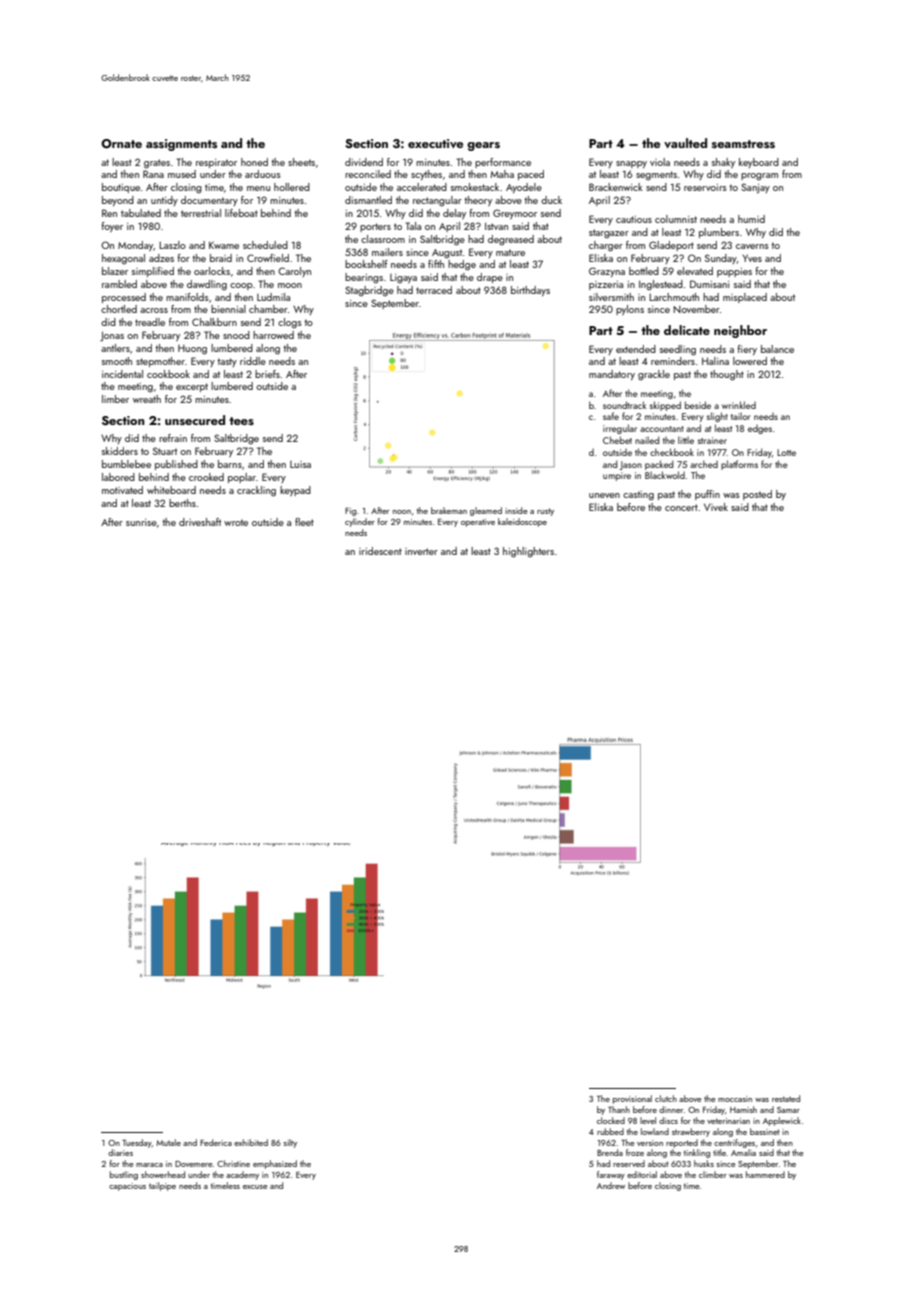 The width and height of the screenshot is (908, 1316). I want to click on provisional, so click(632, 1099).
